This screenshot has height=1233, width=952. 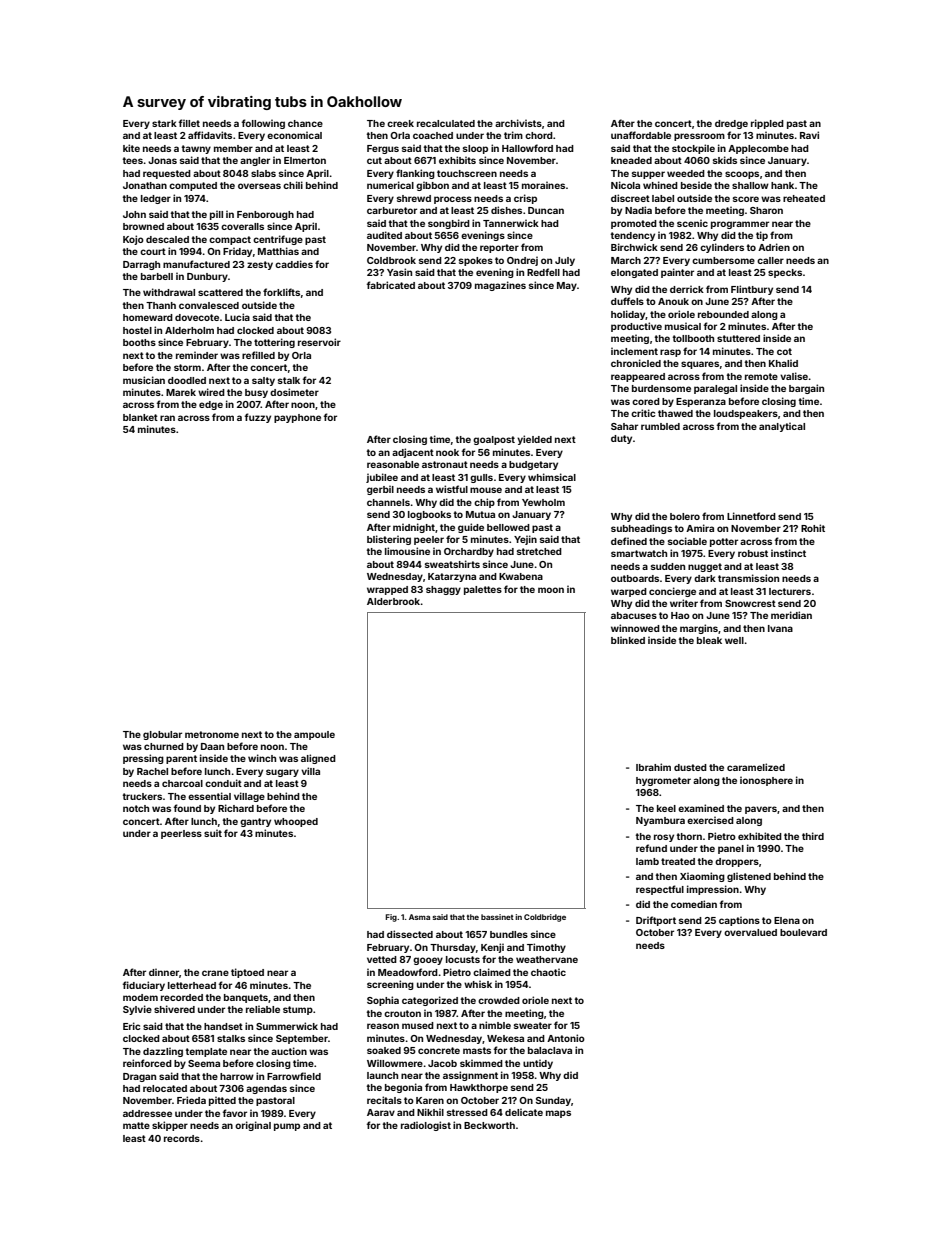 I want to click on original, so click(x=253, y=1126).
